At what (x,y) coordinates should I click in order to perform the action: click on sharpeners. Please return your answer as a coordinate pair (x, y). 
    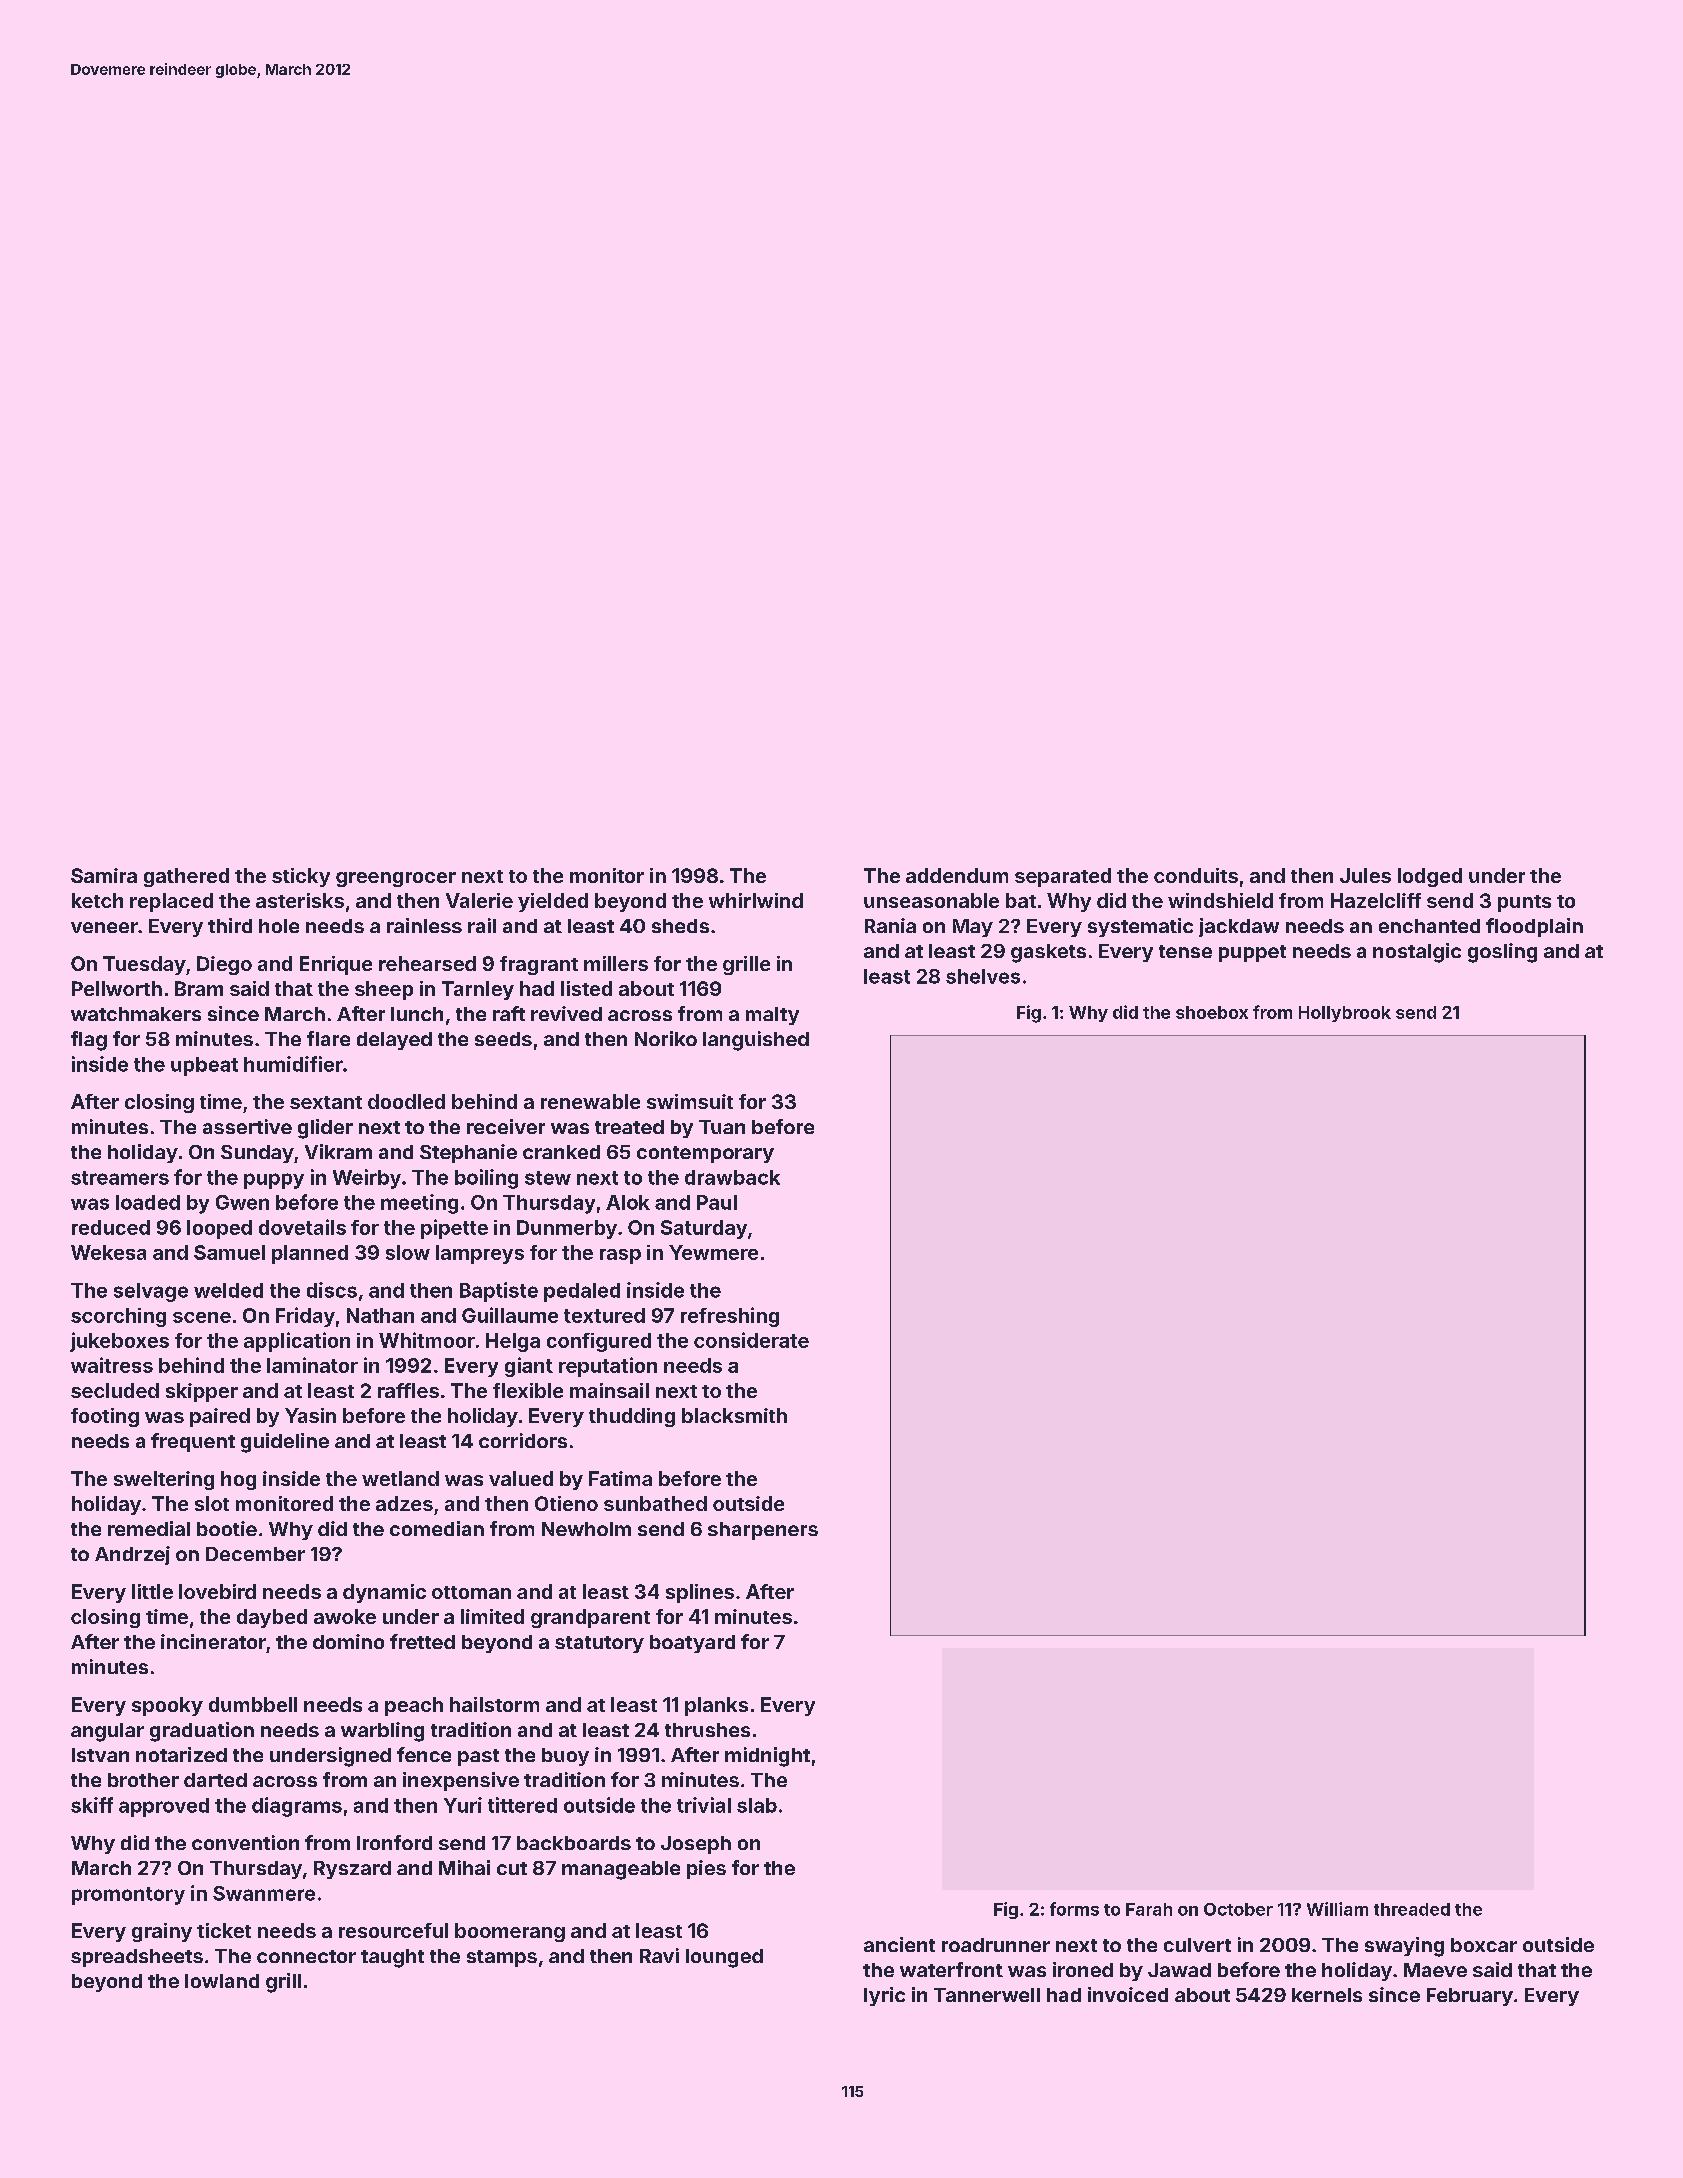
    Looking at the image, I should click on (763, 1531).
